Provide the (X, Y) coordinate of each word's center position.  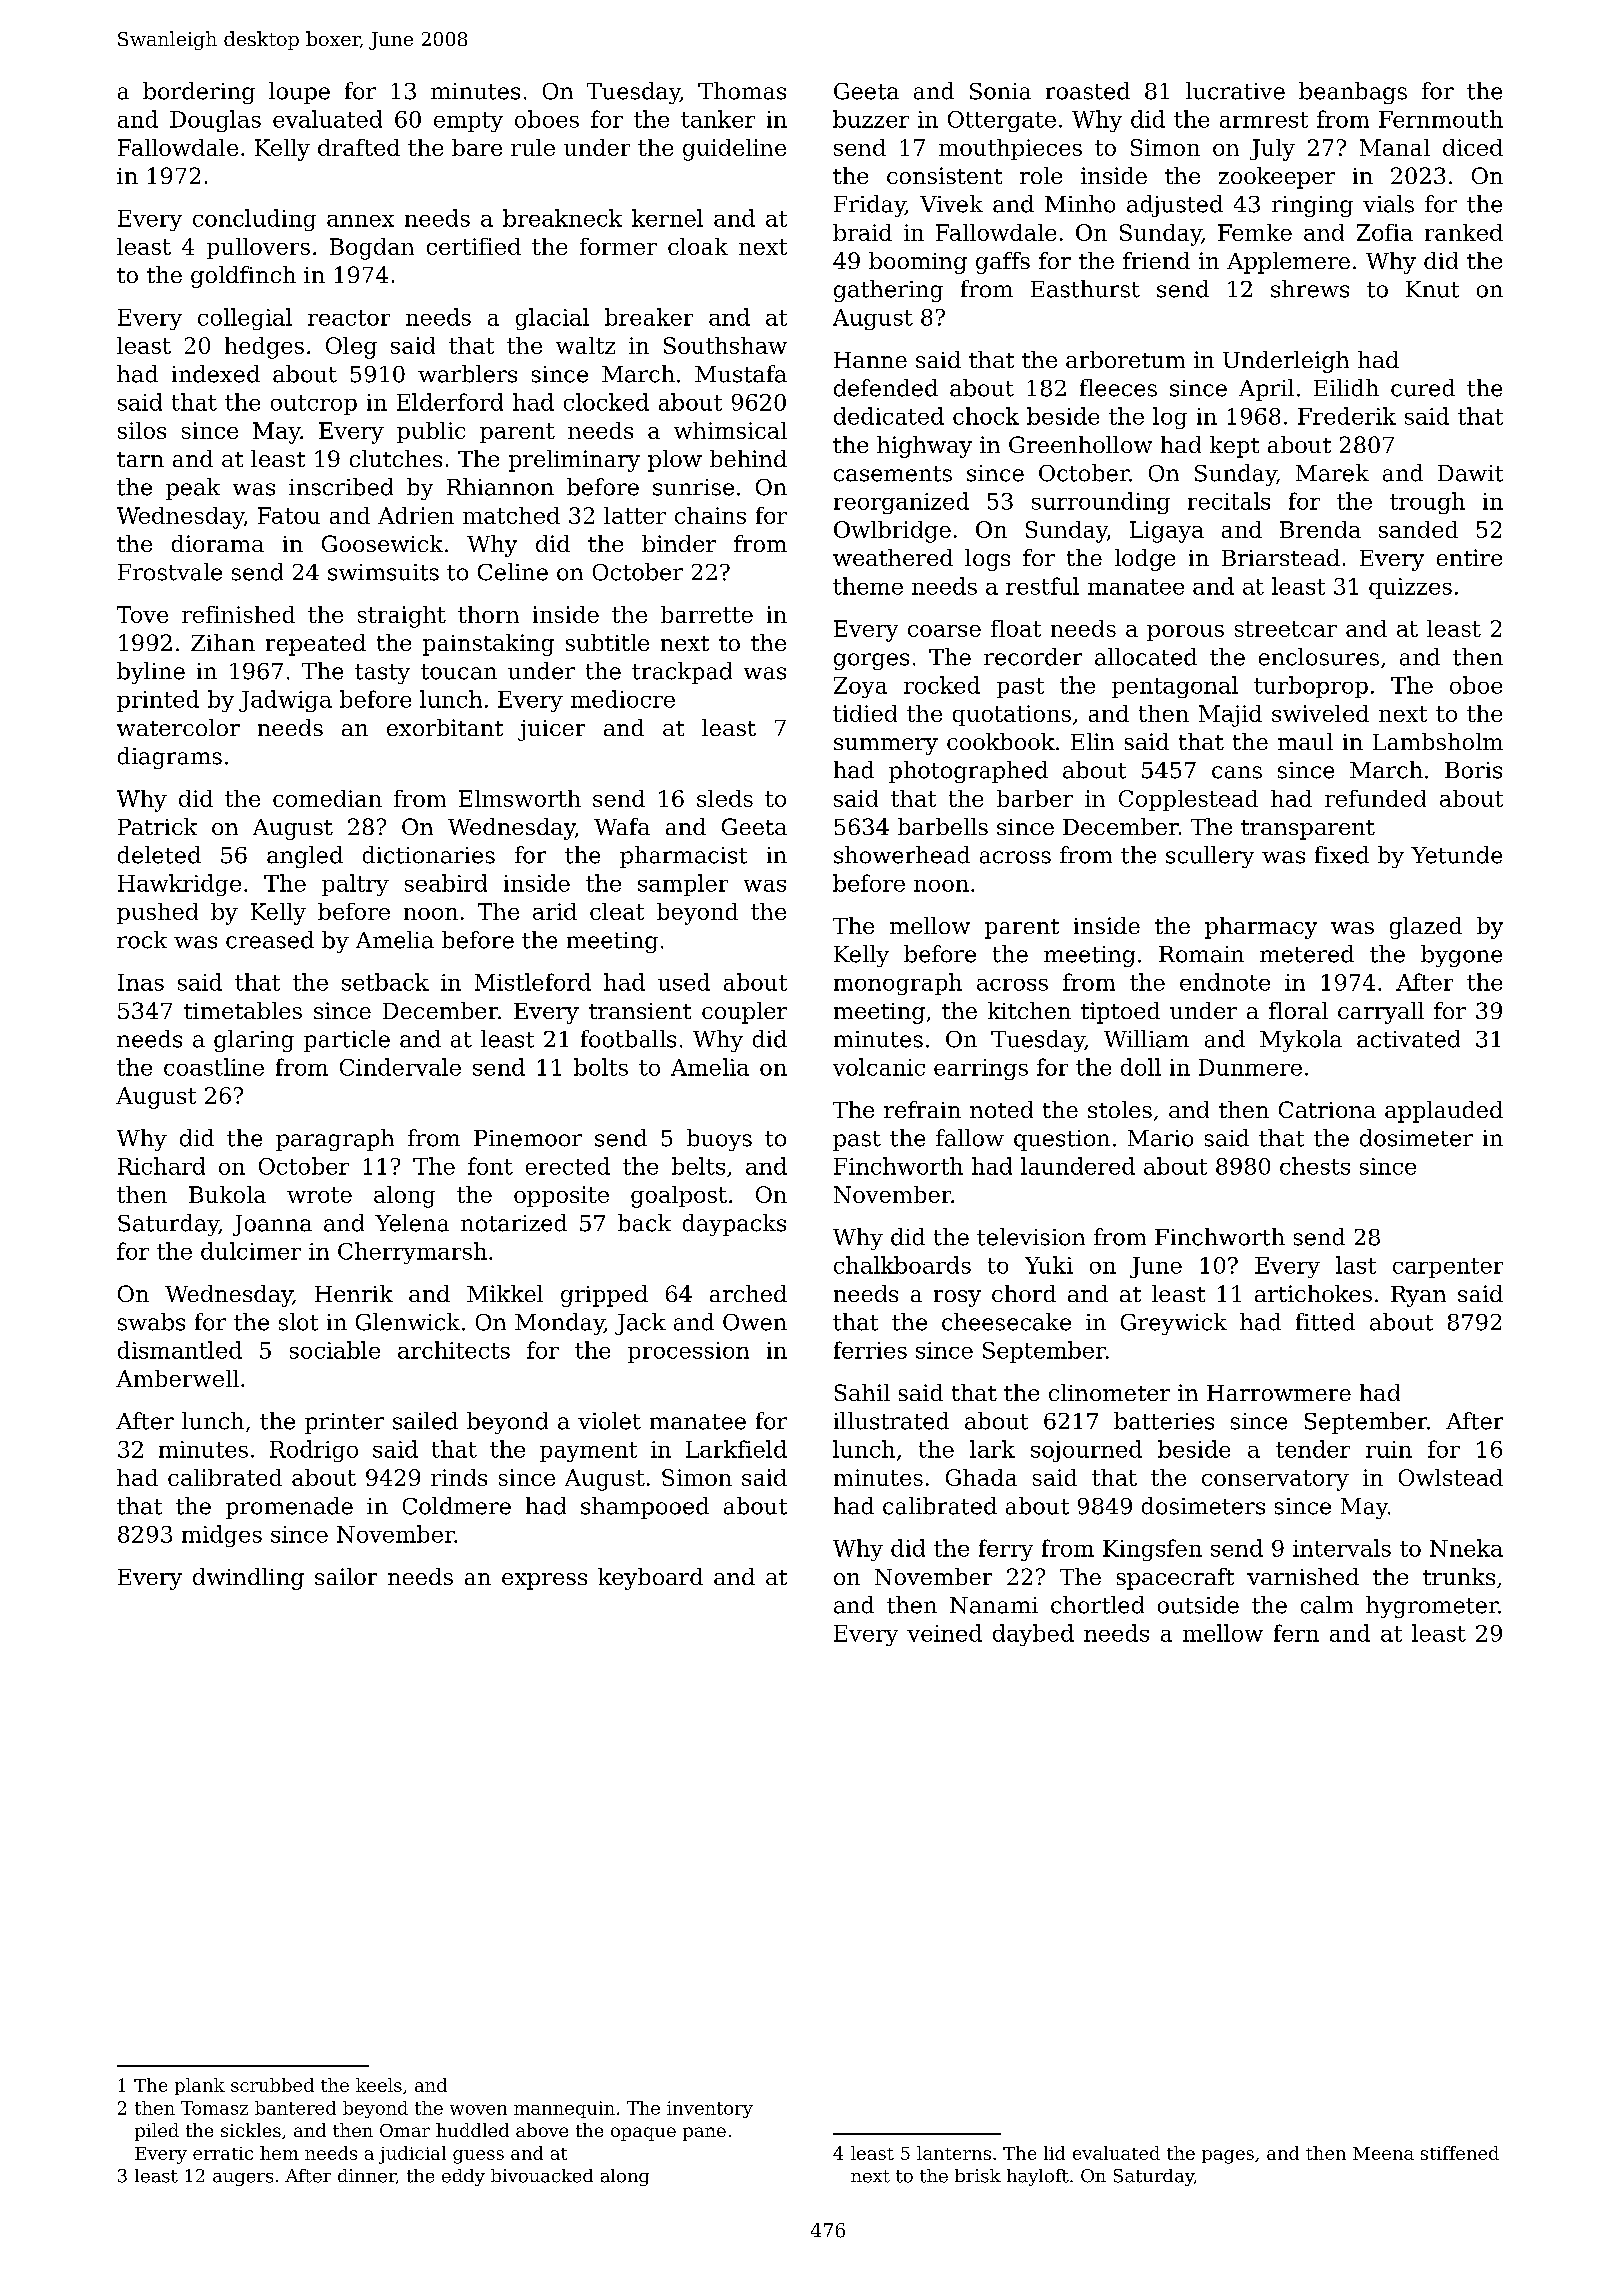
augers (243, 2179)
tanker (718, 119)
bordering (199, 93)
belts (698, 1166)
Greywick (1174, 1324)
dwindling (248, 1579)
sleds (725, 798)
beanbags (1353, 93)
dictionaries (429, 855)
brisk (978, 2176)
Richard (161, 1166)
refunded (1375, 798)
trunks (1459, 1576)
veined (944, 1633)
